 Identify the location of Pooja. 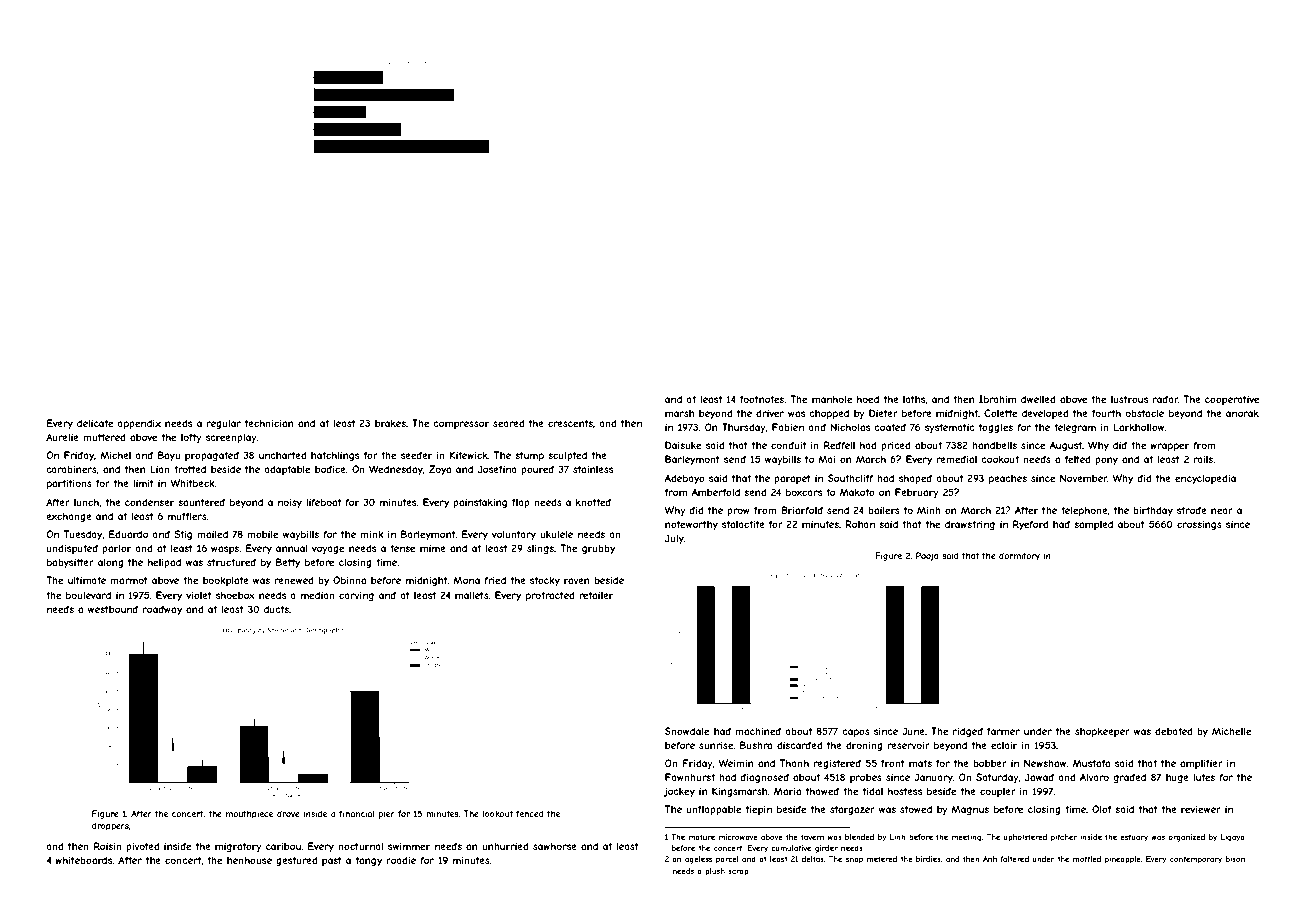
(927, 556).
